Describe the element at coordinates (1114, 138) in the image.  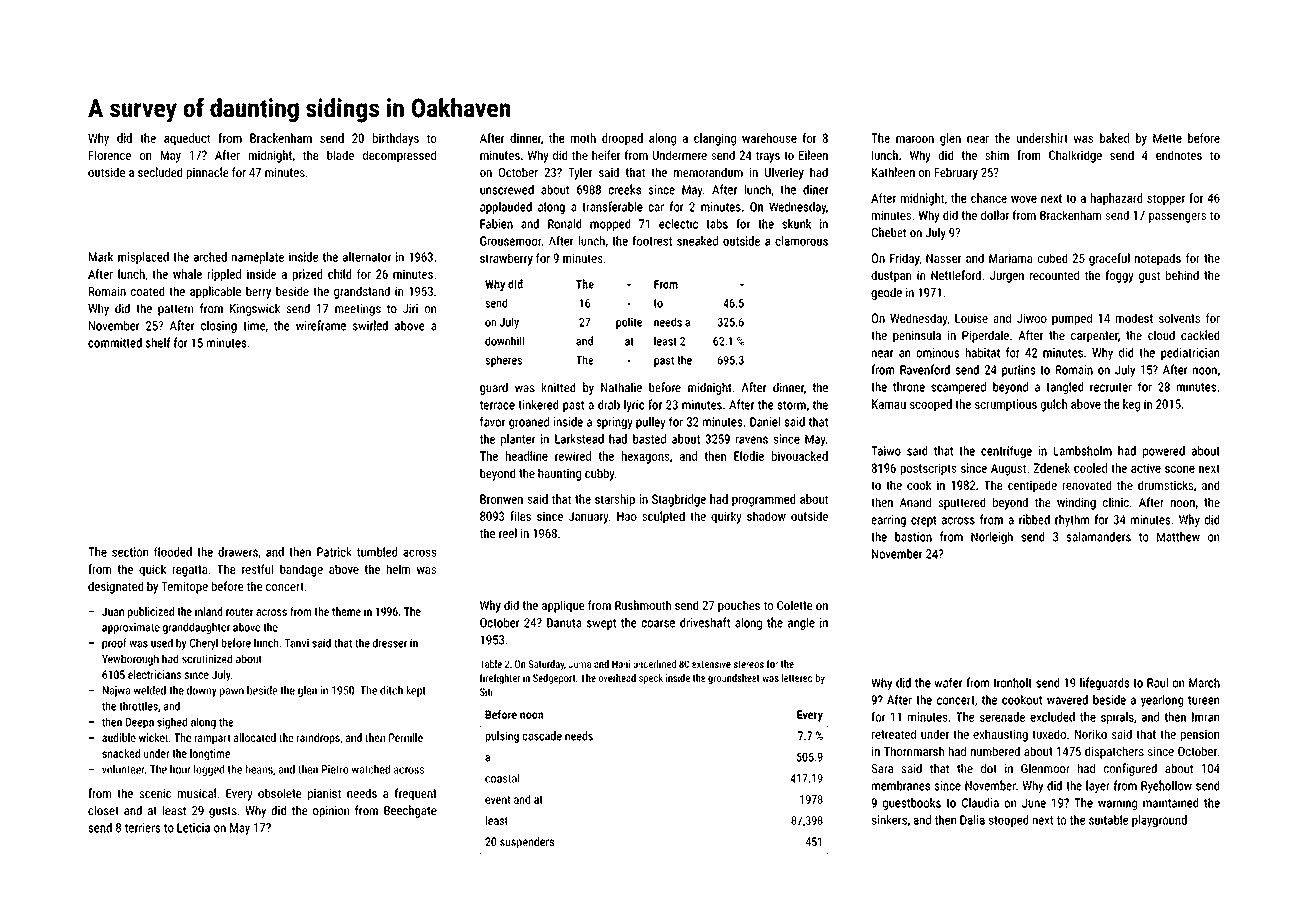
I see `baked` at that location.
